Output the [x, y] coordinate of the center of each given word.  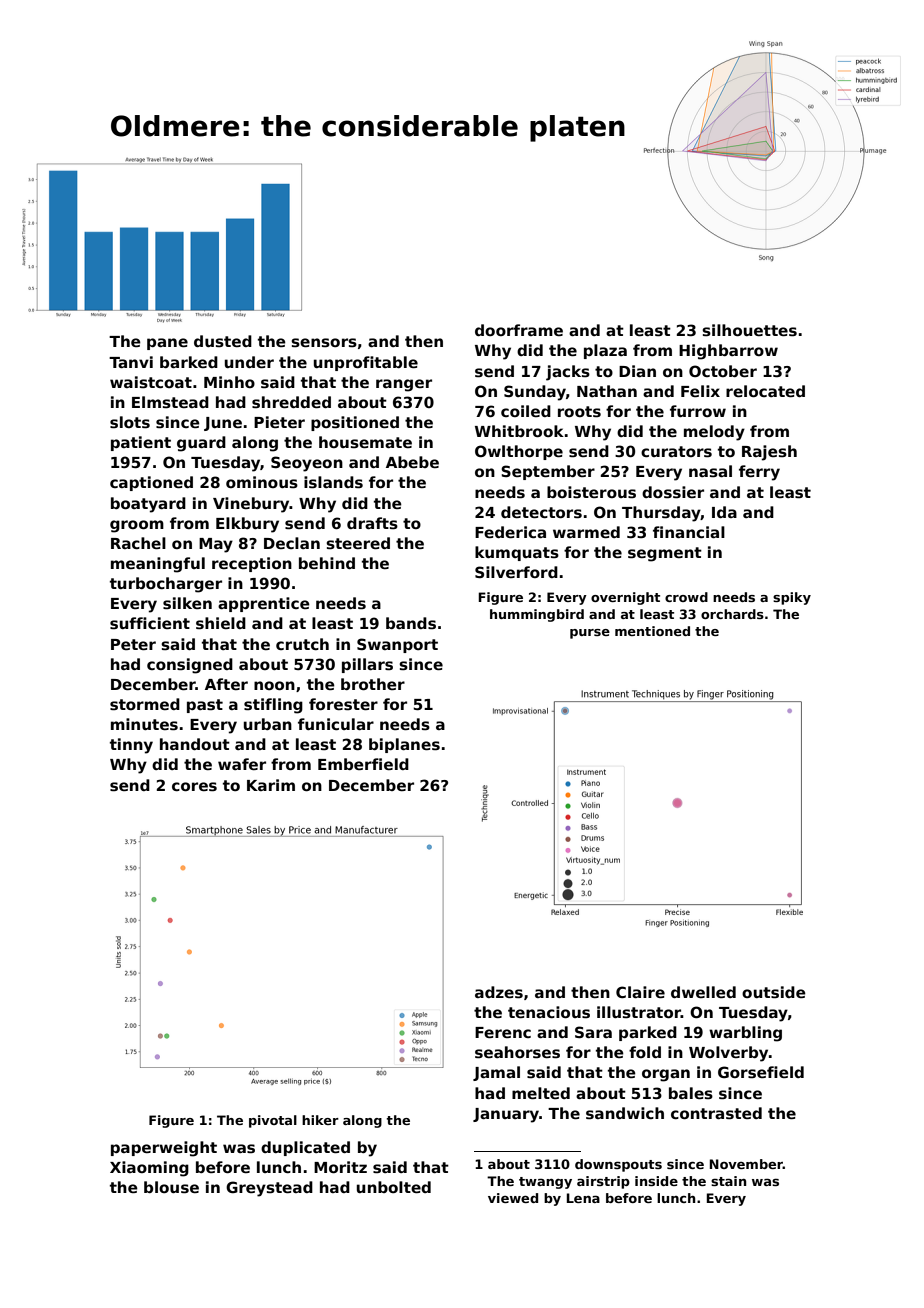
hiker [320, 1120]
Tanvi [131, 362]
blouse [171, 1187]
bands [411, 623]
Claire [640, 992]
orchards [732, 614]
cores [194, 787]
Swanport [397, 645]
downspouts [618, 1165]
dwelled [703, 992]
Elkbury [247, 525]
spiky [792, 598]
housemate [365, 442]
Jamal [496, 1073]
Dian [637, 371]
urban [268, 724]
